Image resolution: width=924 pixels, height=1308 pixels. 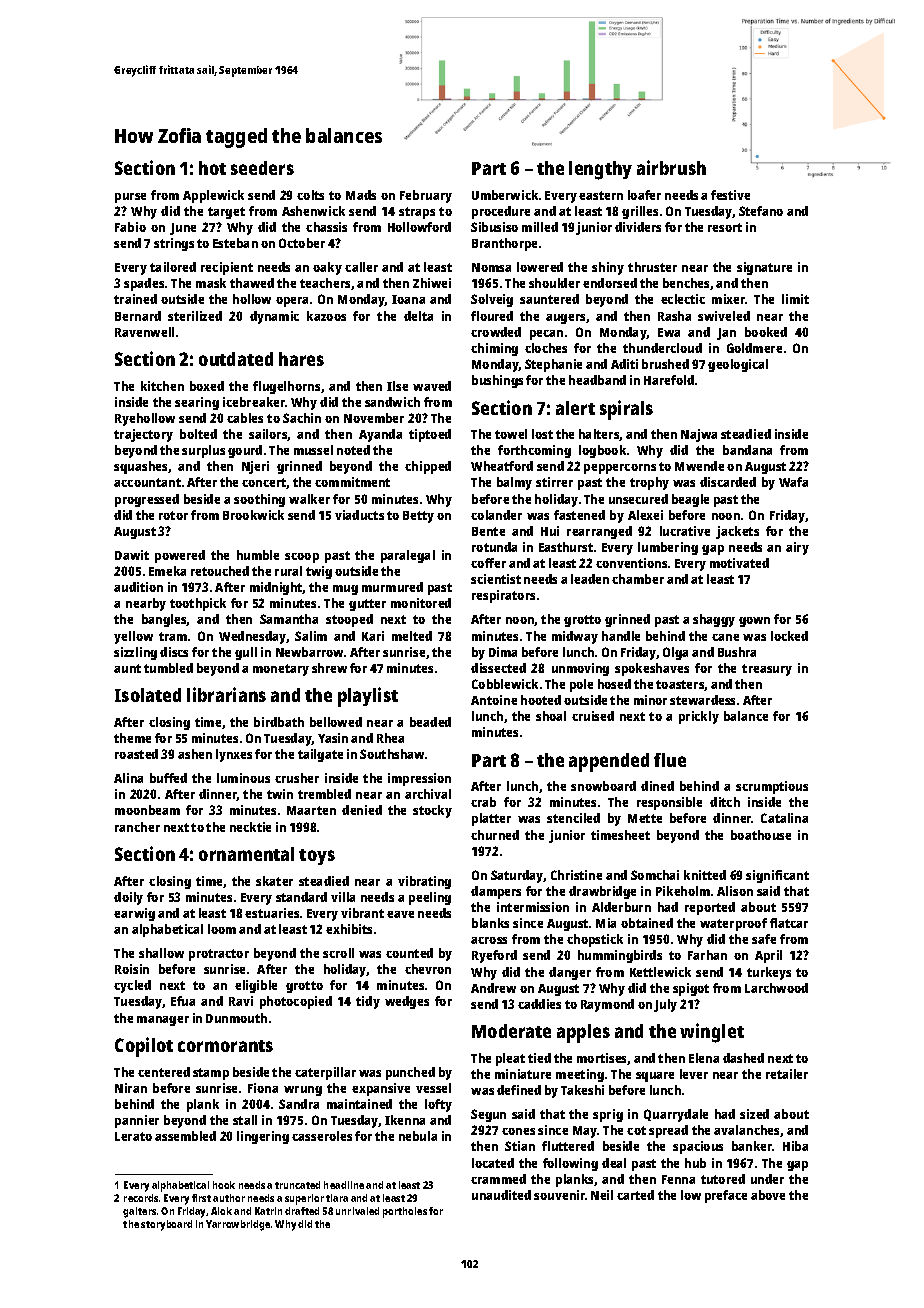 What do you see at coordinates (259, 500) in the screenshot?
I see `soothing` at bounding box center [259, 500].
